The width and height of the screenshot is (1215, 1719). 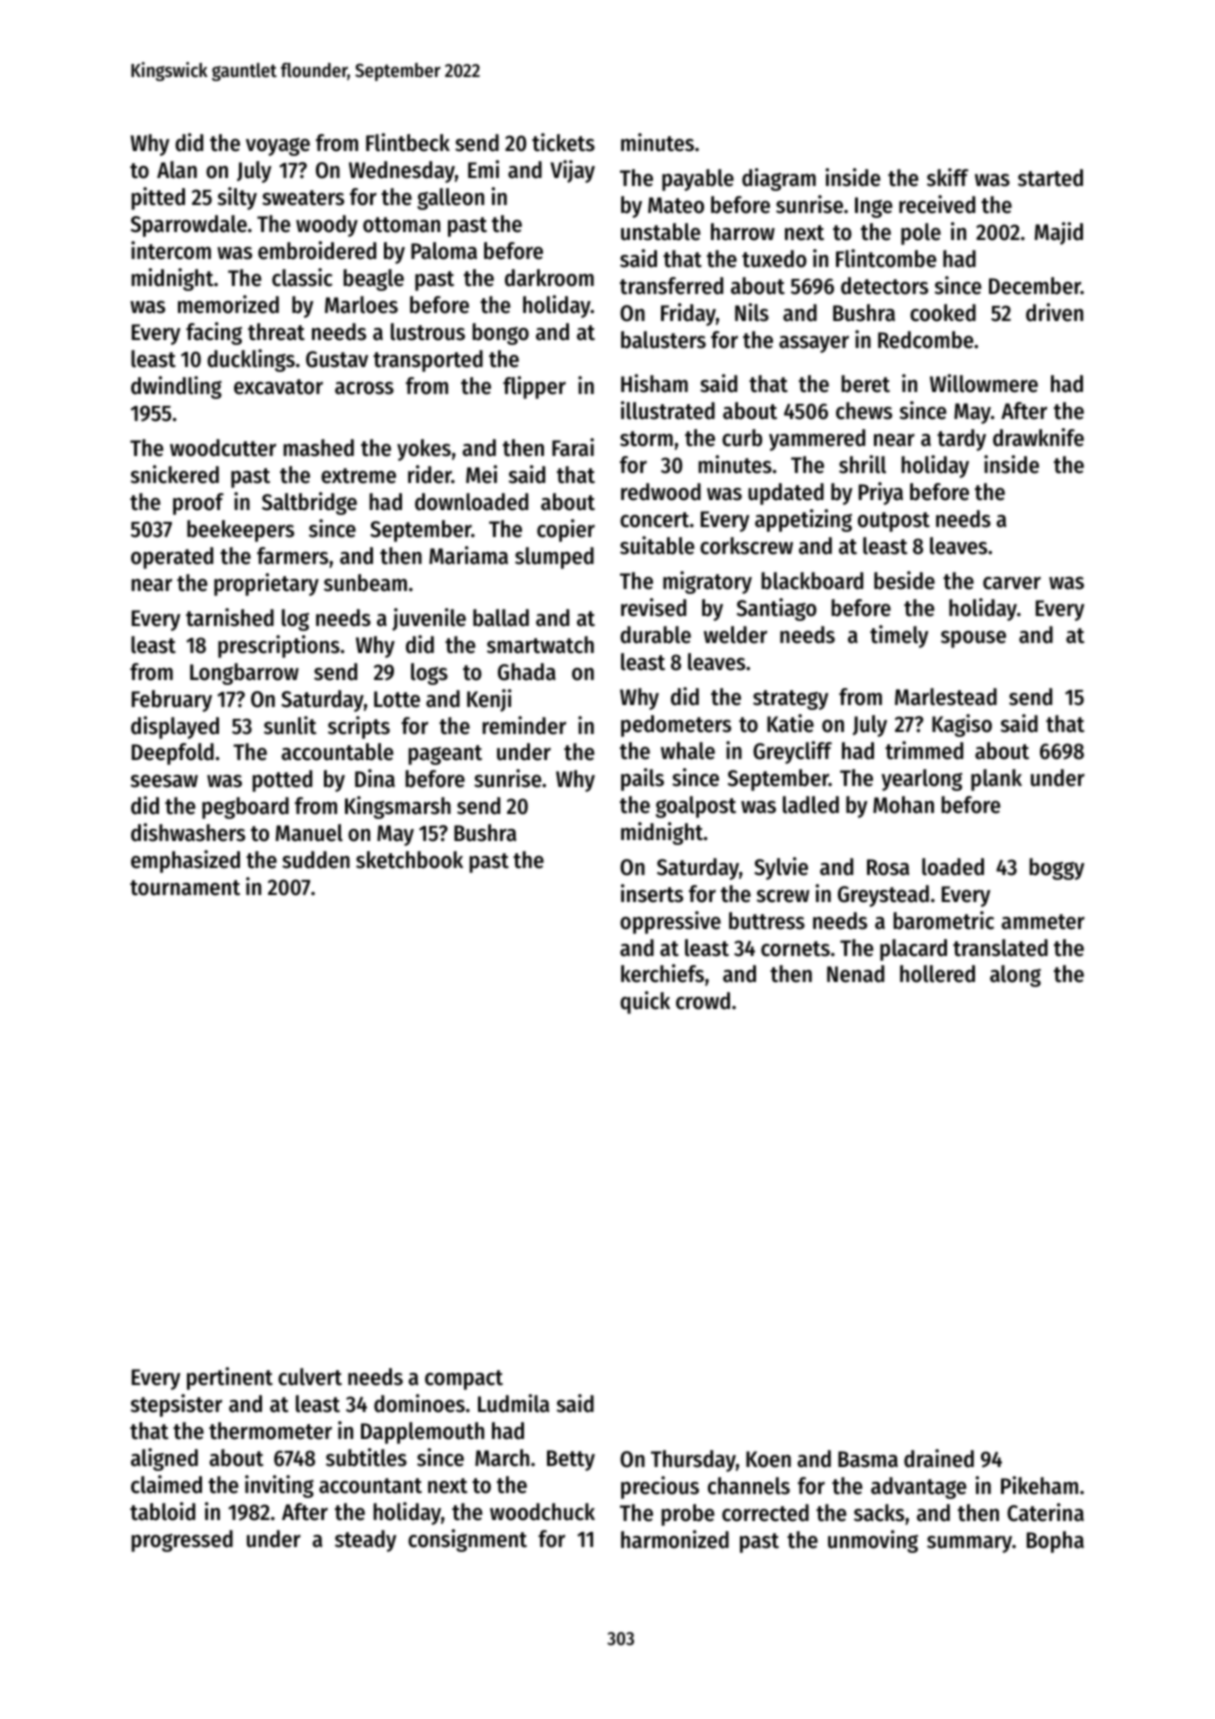 What do you see at coordinates (947, 177) in the screenshot?
I see `skiff` at bounding box center [947, 177].
